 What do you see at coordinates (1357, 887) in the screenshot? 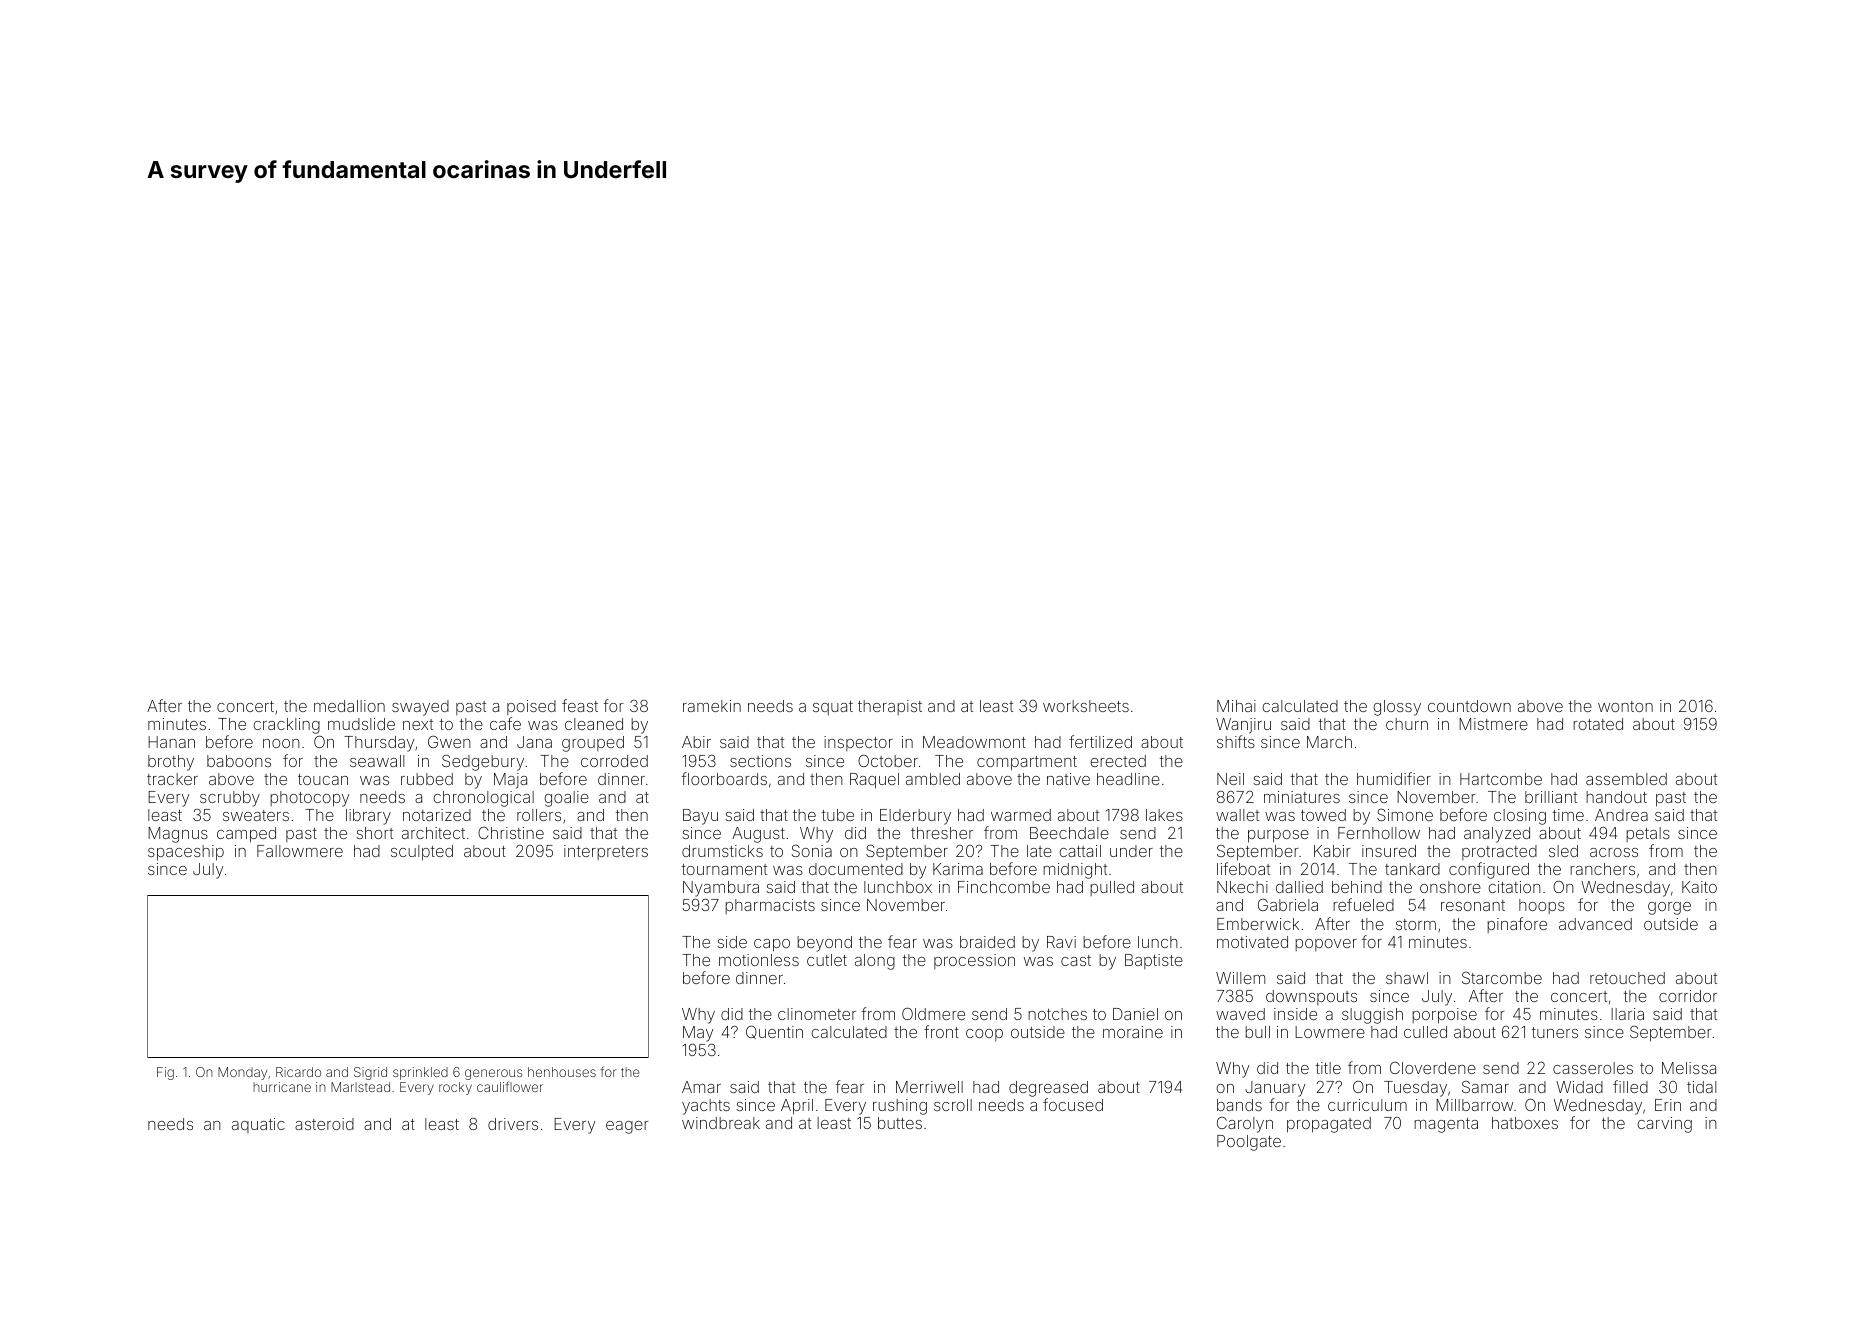
I see `behind` at bounding box center [1357, 887].
